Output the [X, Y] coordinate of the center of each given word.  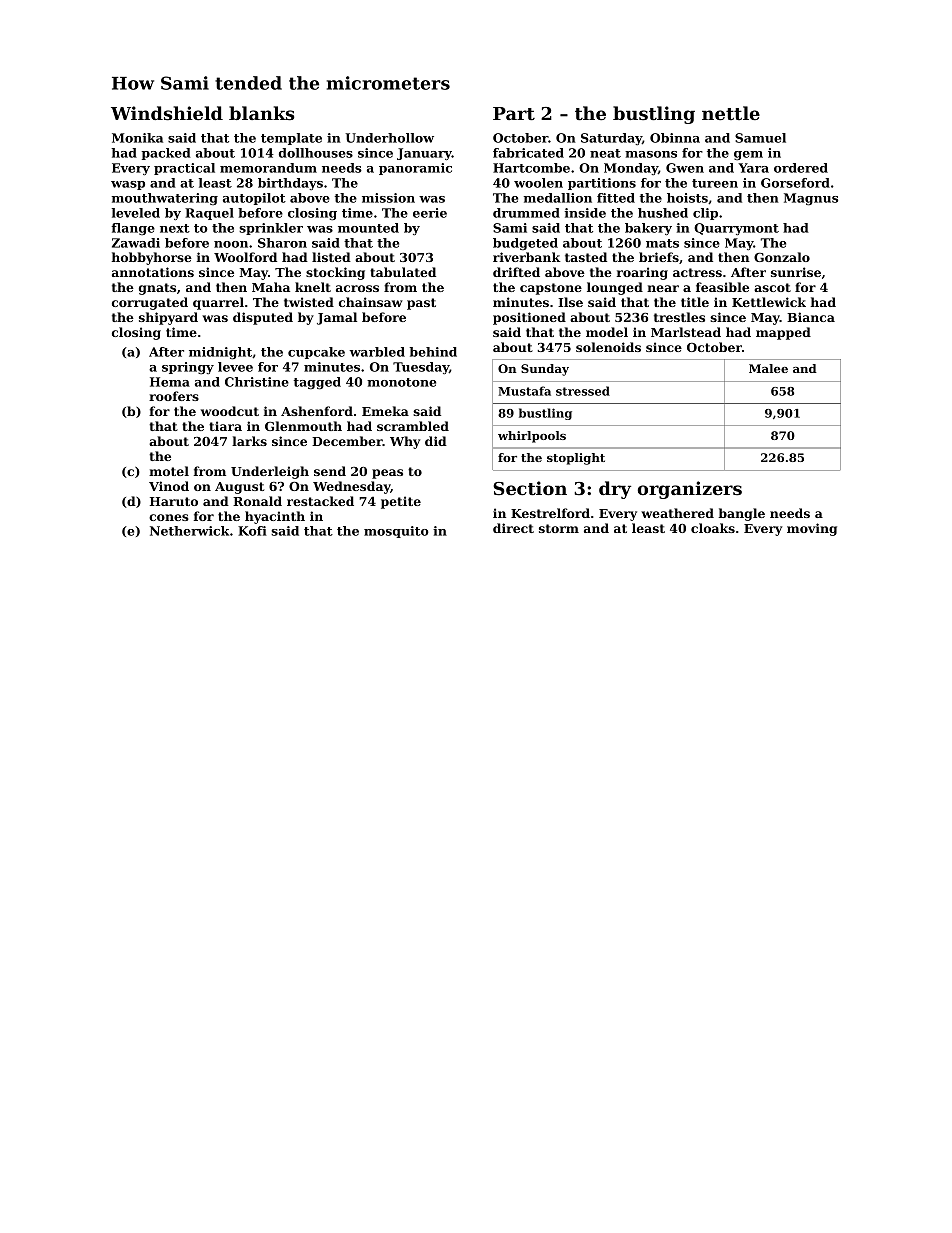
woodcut [230, 411]
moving [812, 529]
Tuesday [421, 368]
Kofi [252, 531]
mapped [783, 333]
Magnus [811, 199]
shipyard [168, 318]
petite [401, 502]
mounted [368, 228]
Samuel [760, 138]
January [424, 154]
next [175, 228]
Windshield [167, 113]
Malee [768, 368]
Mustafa [524, 391]
